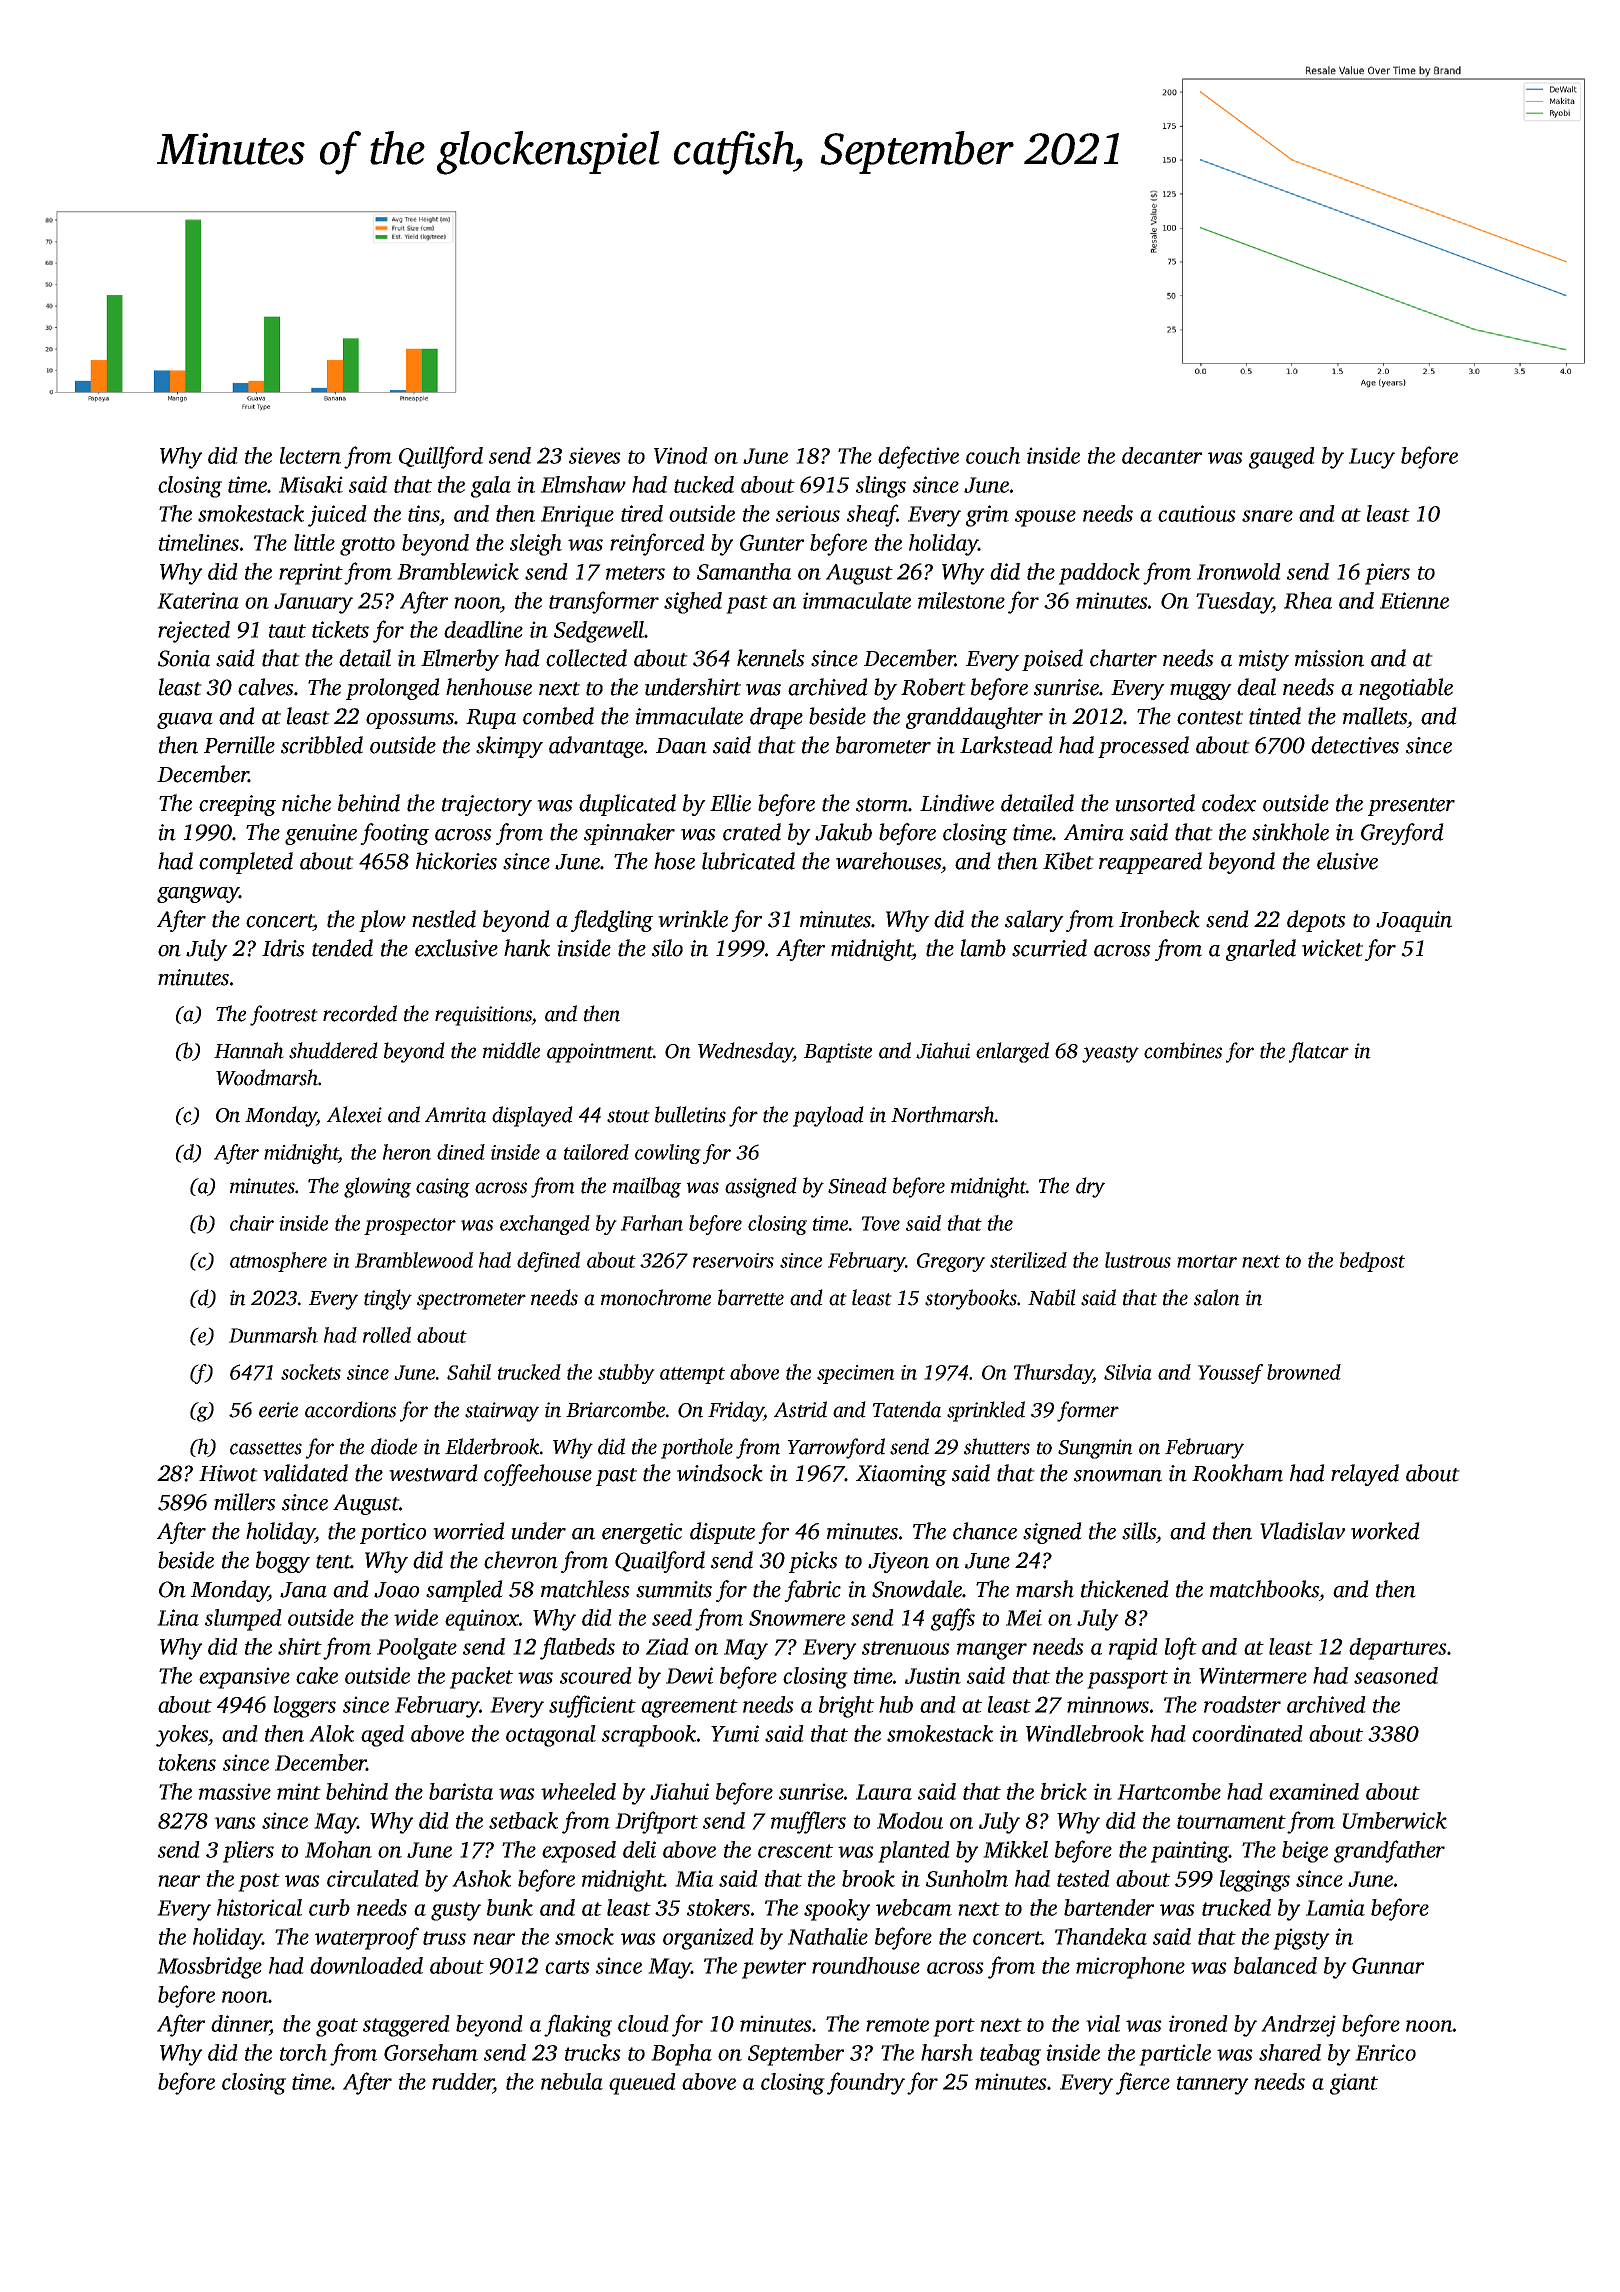  I want to click on cautious, so click(1197, 513).
